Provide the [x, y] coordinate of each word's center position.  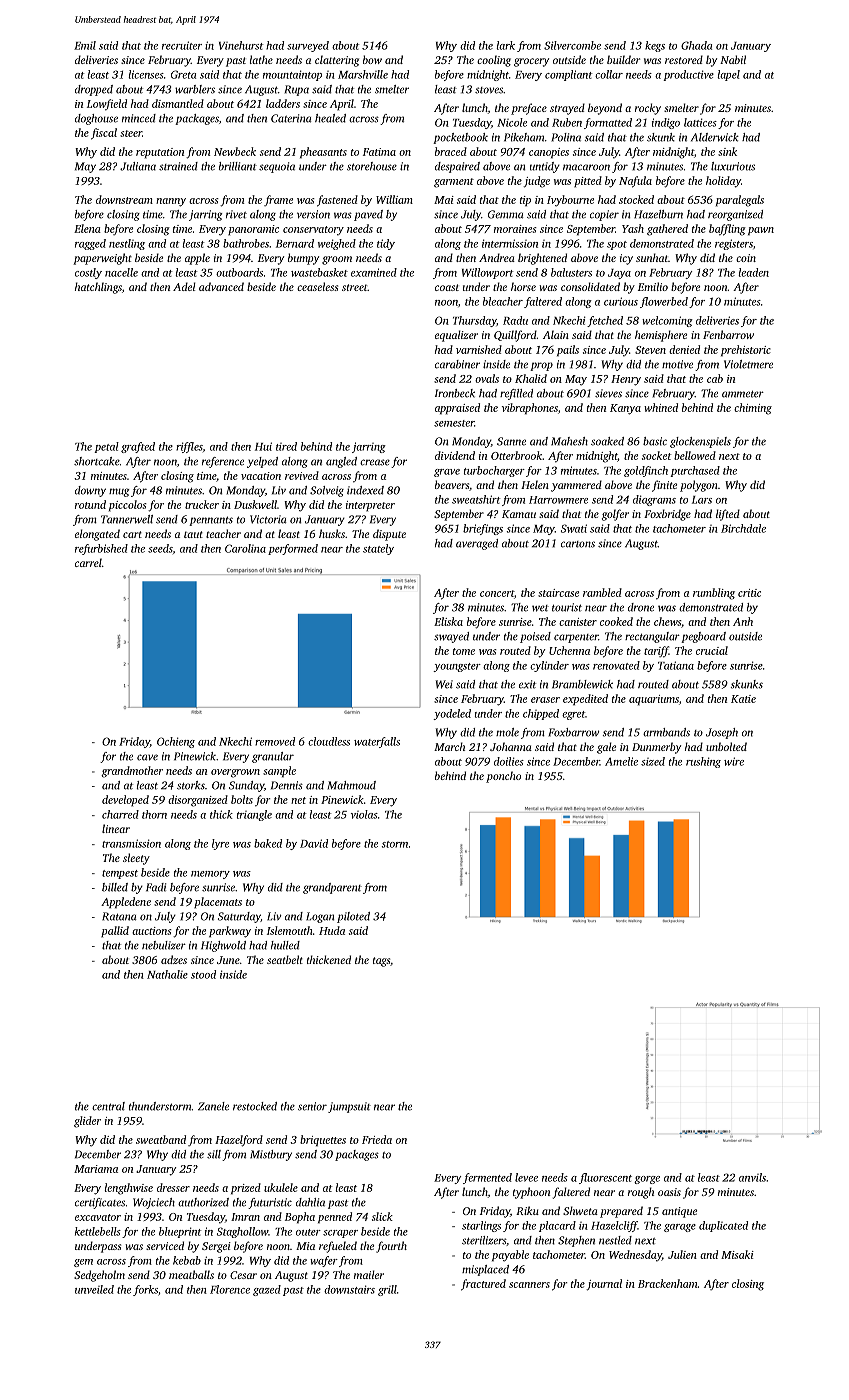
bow [372, 59]
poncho [503, 777]
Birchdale [743, 528]
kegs [655, 46]
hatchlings [98, 288]
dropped [94, 90]
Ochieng [176, 742]
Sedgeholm [99, 1276]
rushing [703, 762]
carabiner [457, 364]
